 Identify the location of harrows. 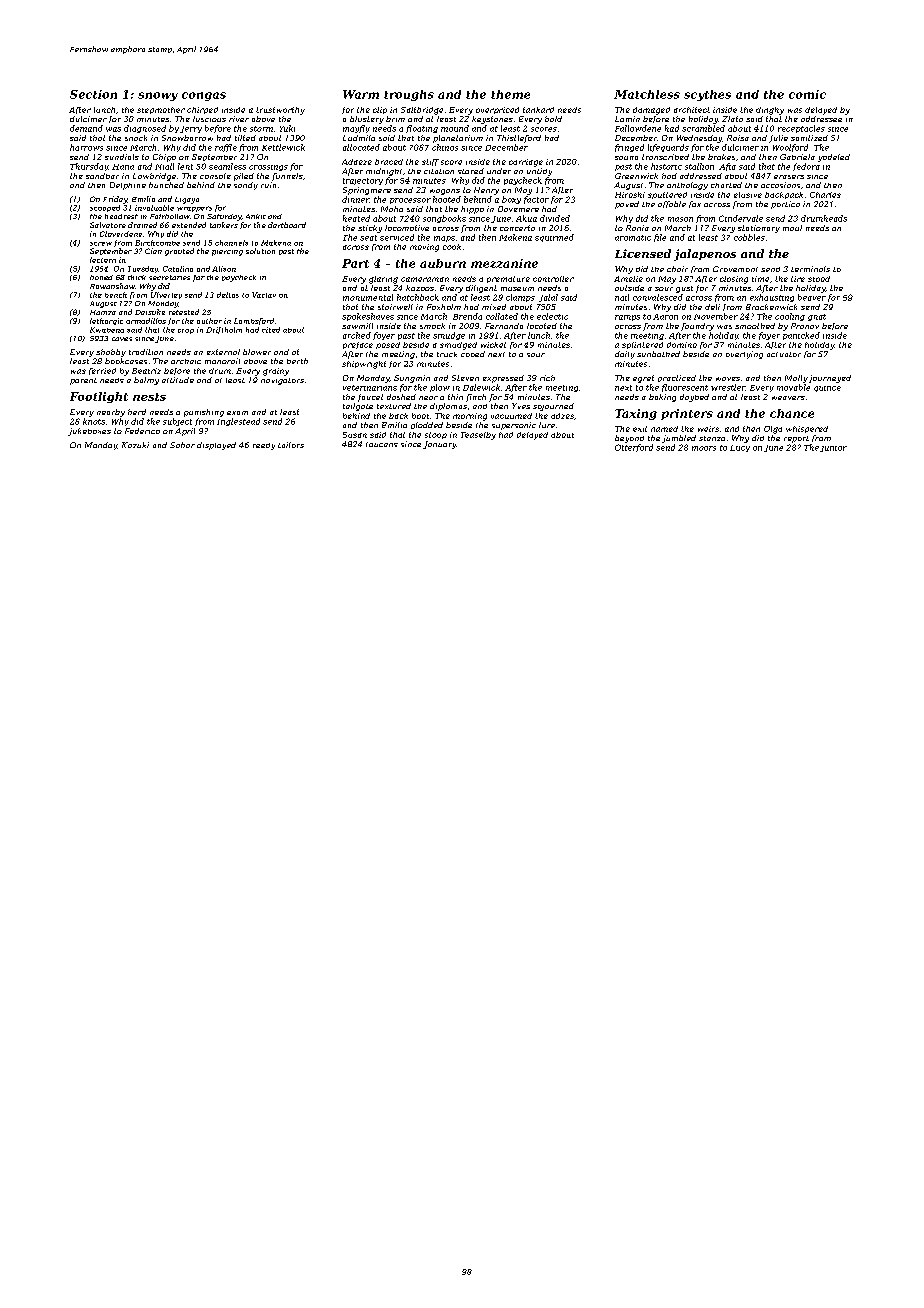
(86, 147).
